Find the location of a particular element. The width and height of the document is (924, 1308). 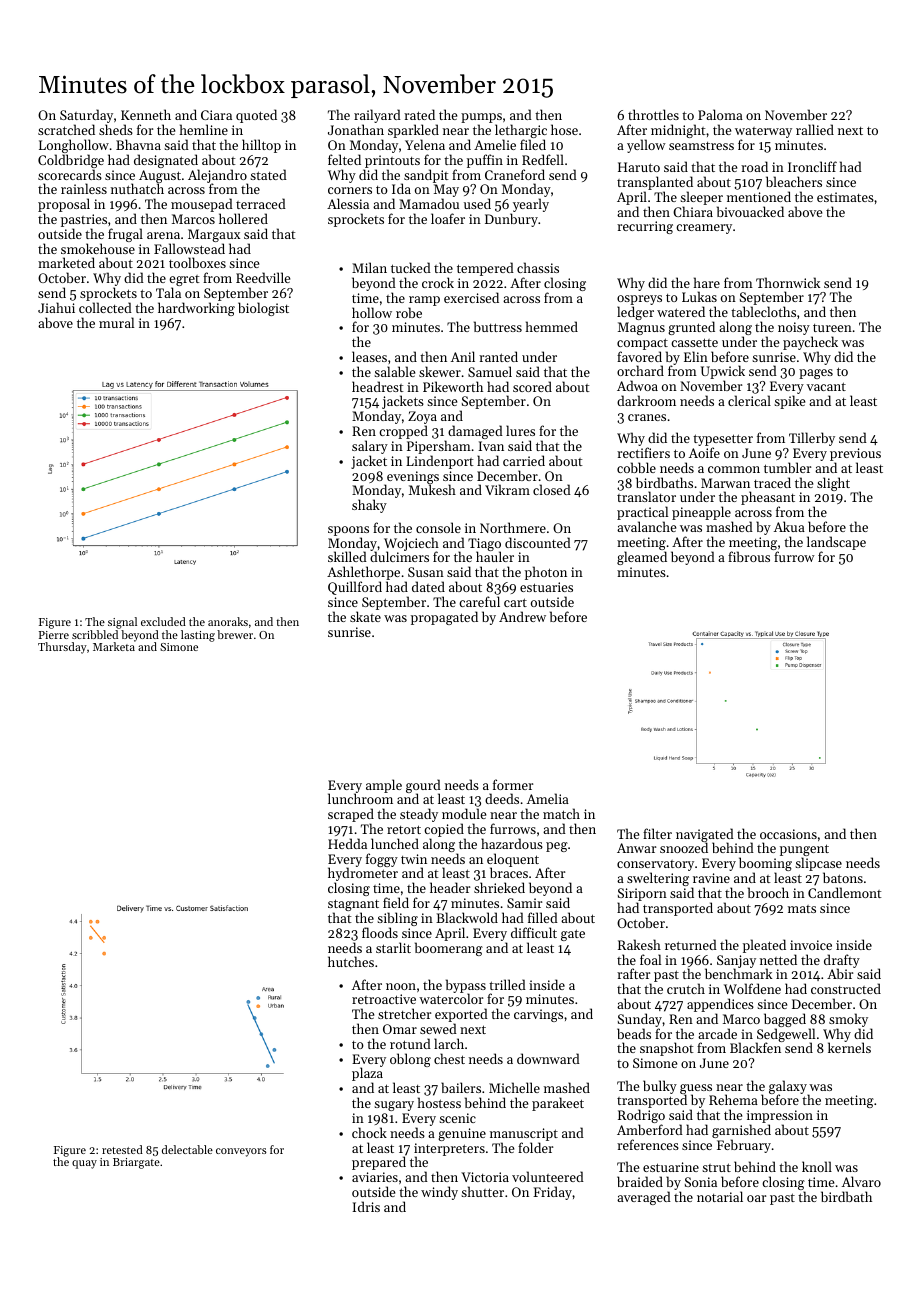

Milan is located at coordinates (369, 267).
